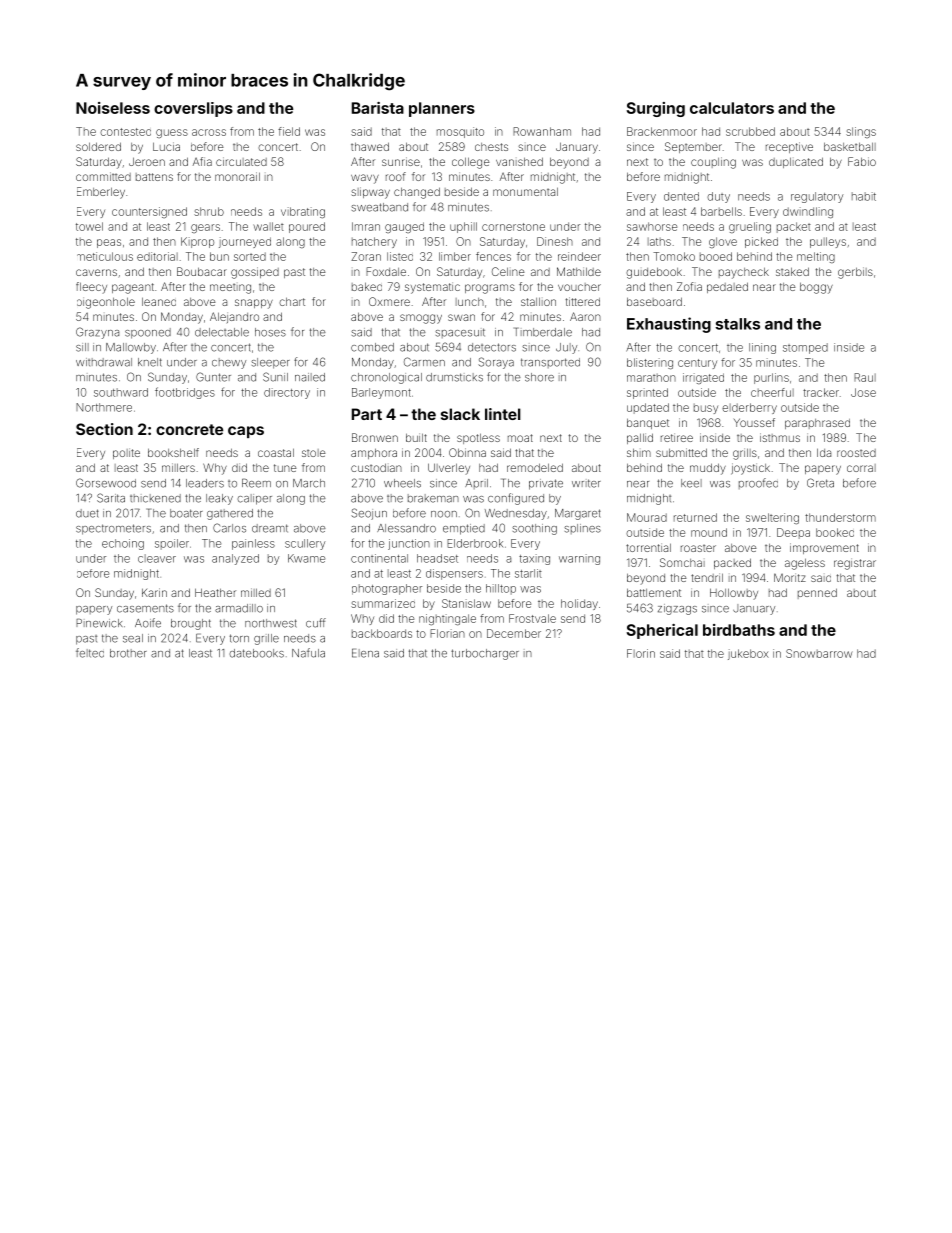 The height and width of the screenshot is (1233, 952). Describe the element at coordinates (101, 193) in the screenshot. I see `Emberley` at that location.
